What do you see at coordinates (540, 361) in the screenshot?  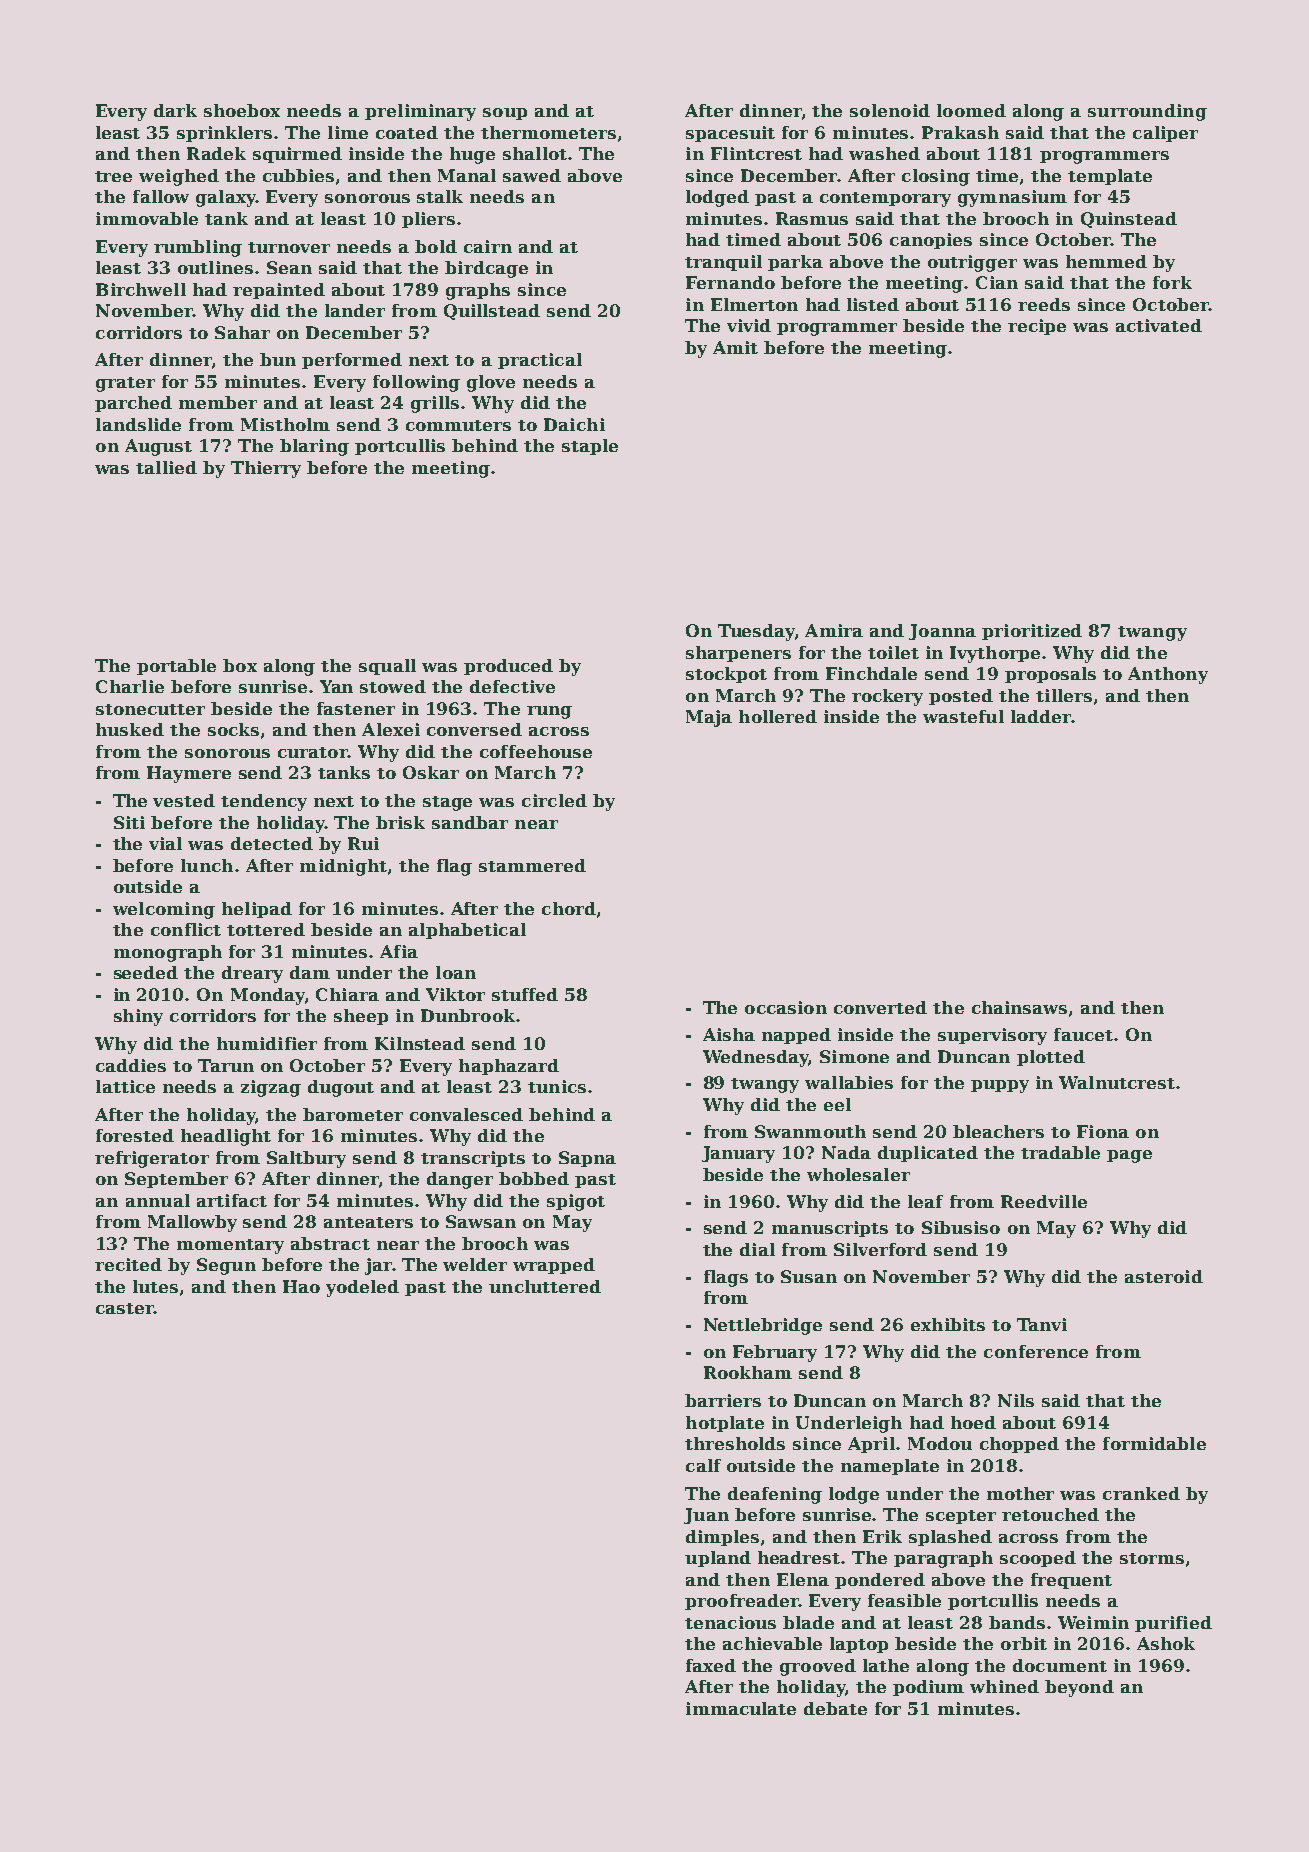 I see `practical` at bounding box center [540, 361].
